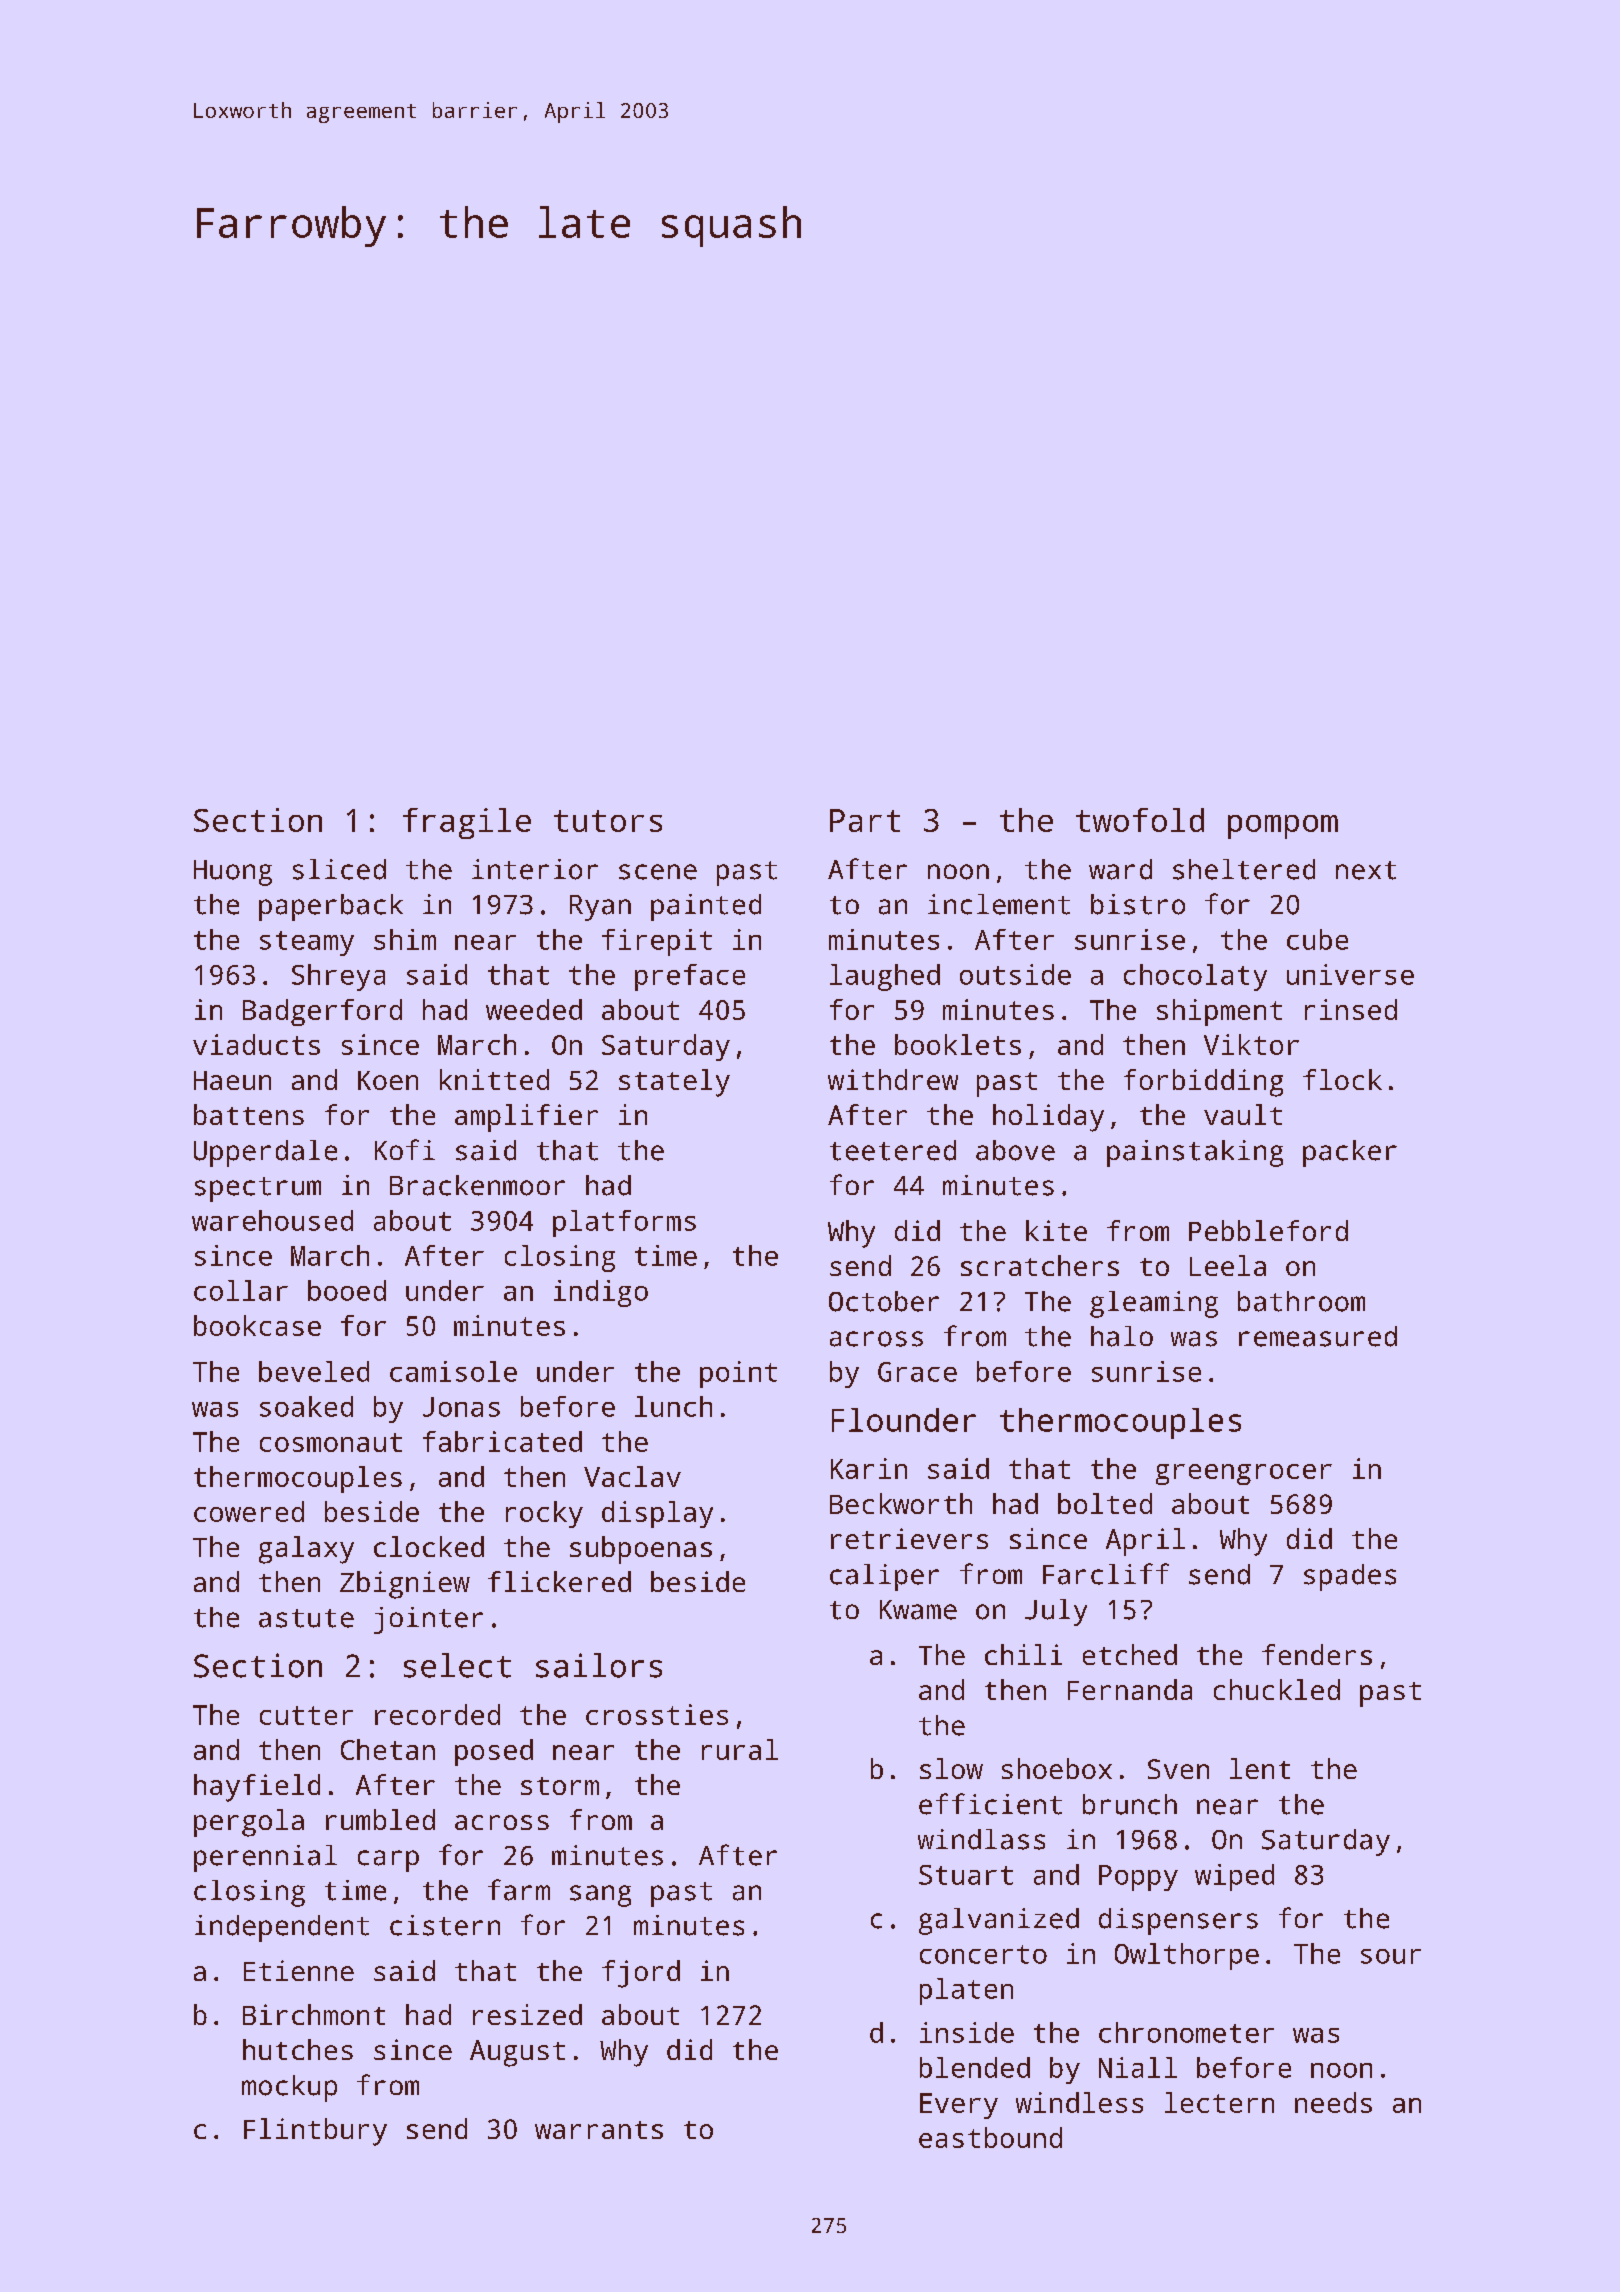 The height and width of the screenshot is (2292, 1620). What do you see at coordinates (1268, 1230) in the screenshot?
I see `Pebbleford` at bounding box center [1268, 1230].
